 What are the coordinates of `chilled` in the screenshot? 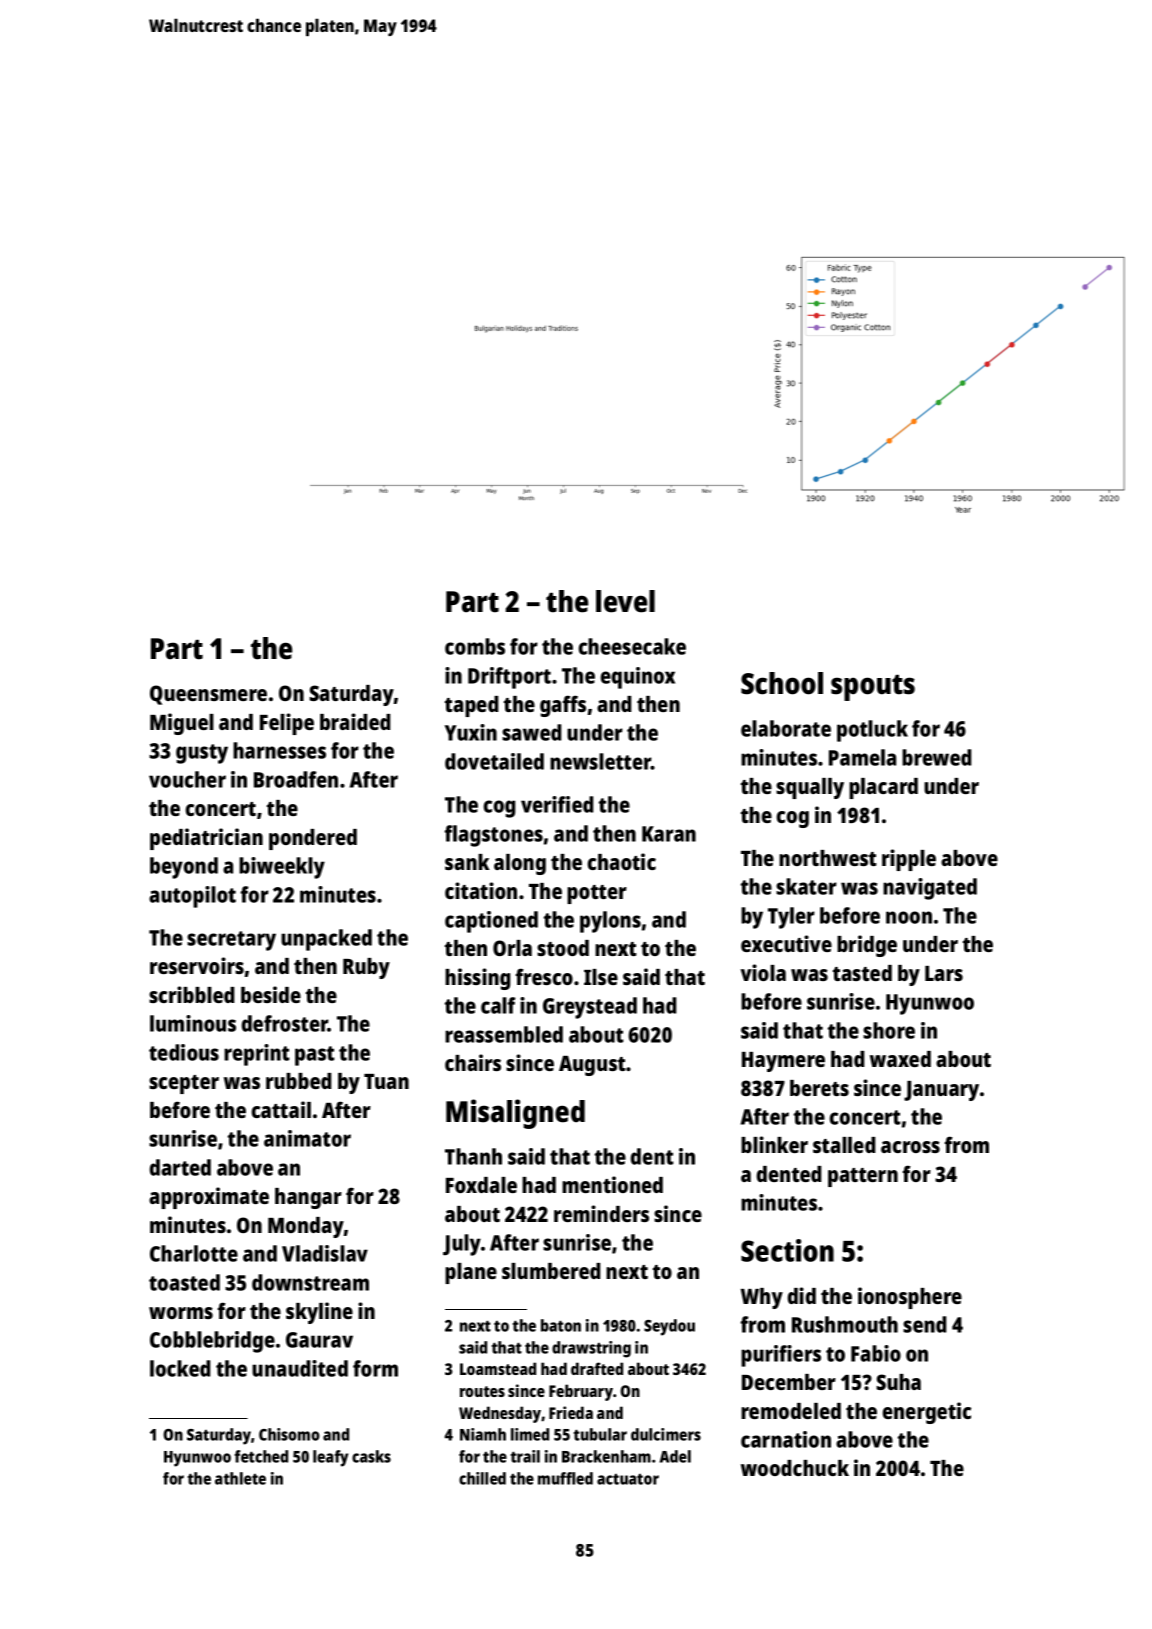 It's located at (482, 1478).
